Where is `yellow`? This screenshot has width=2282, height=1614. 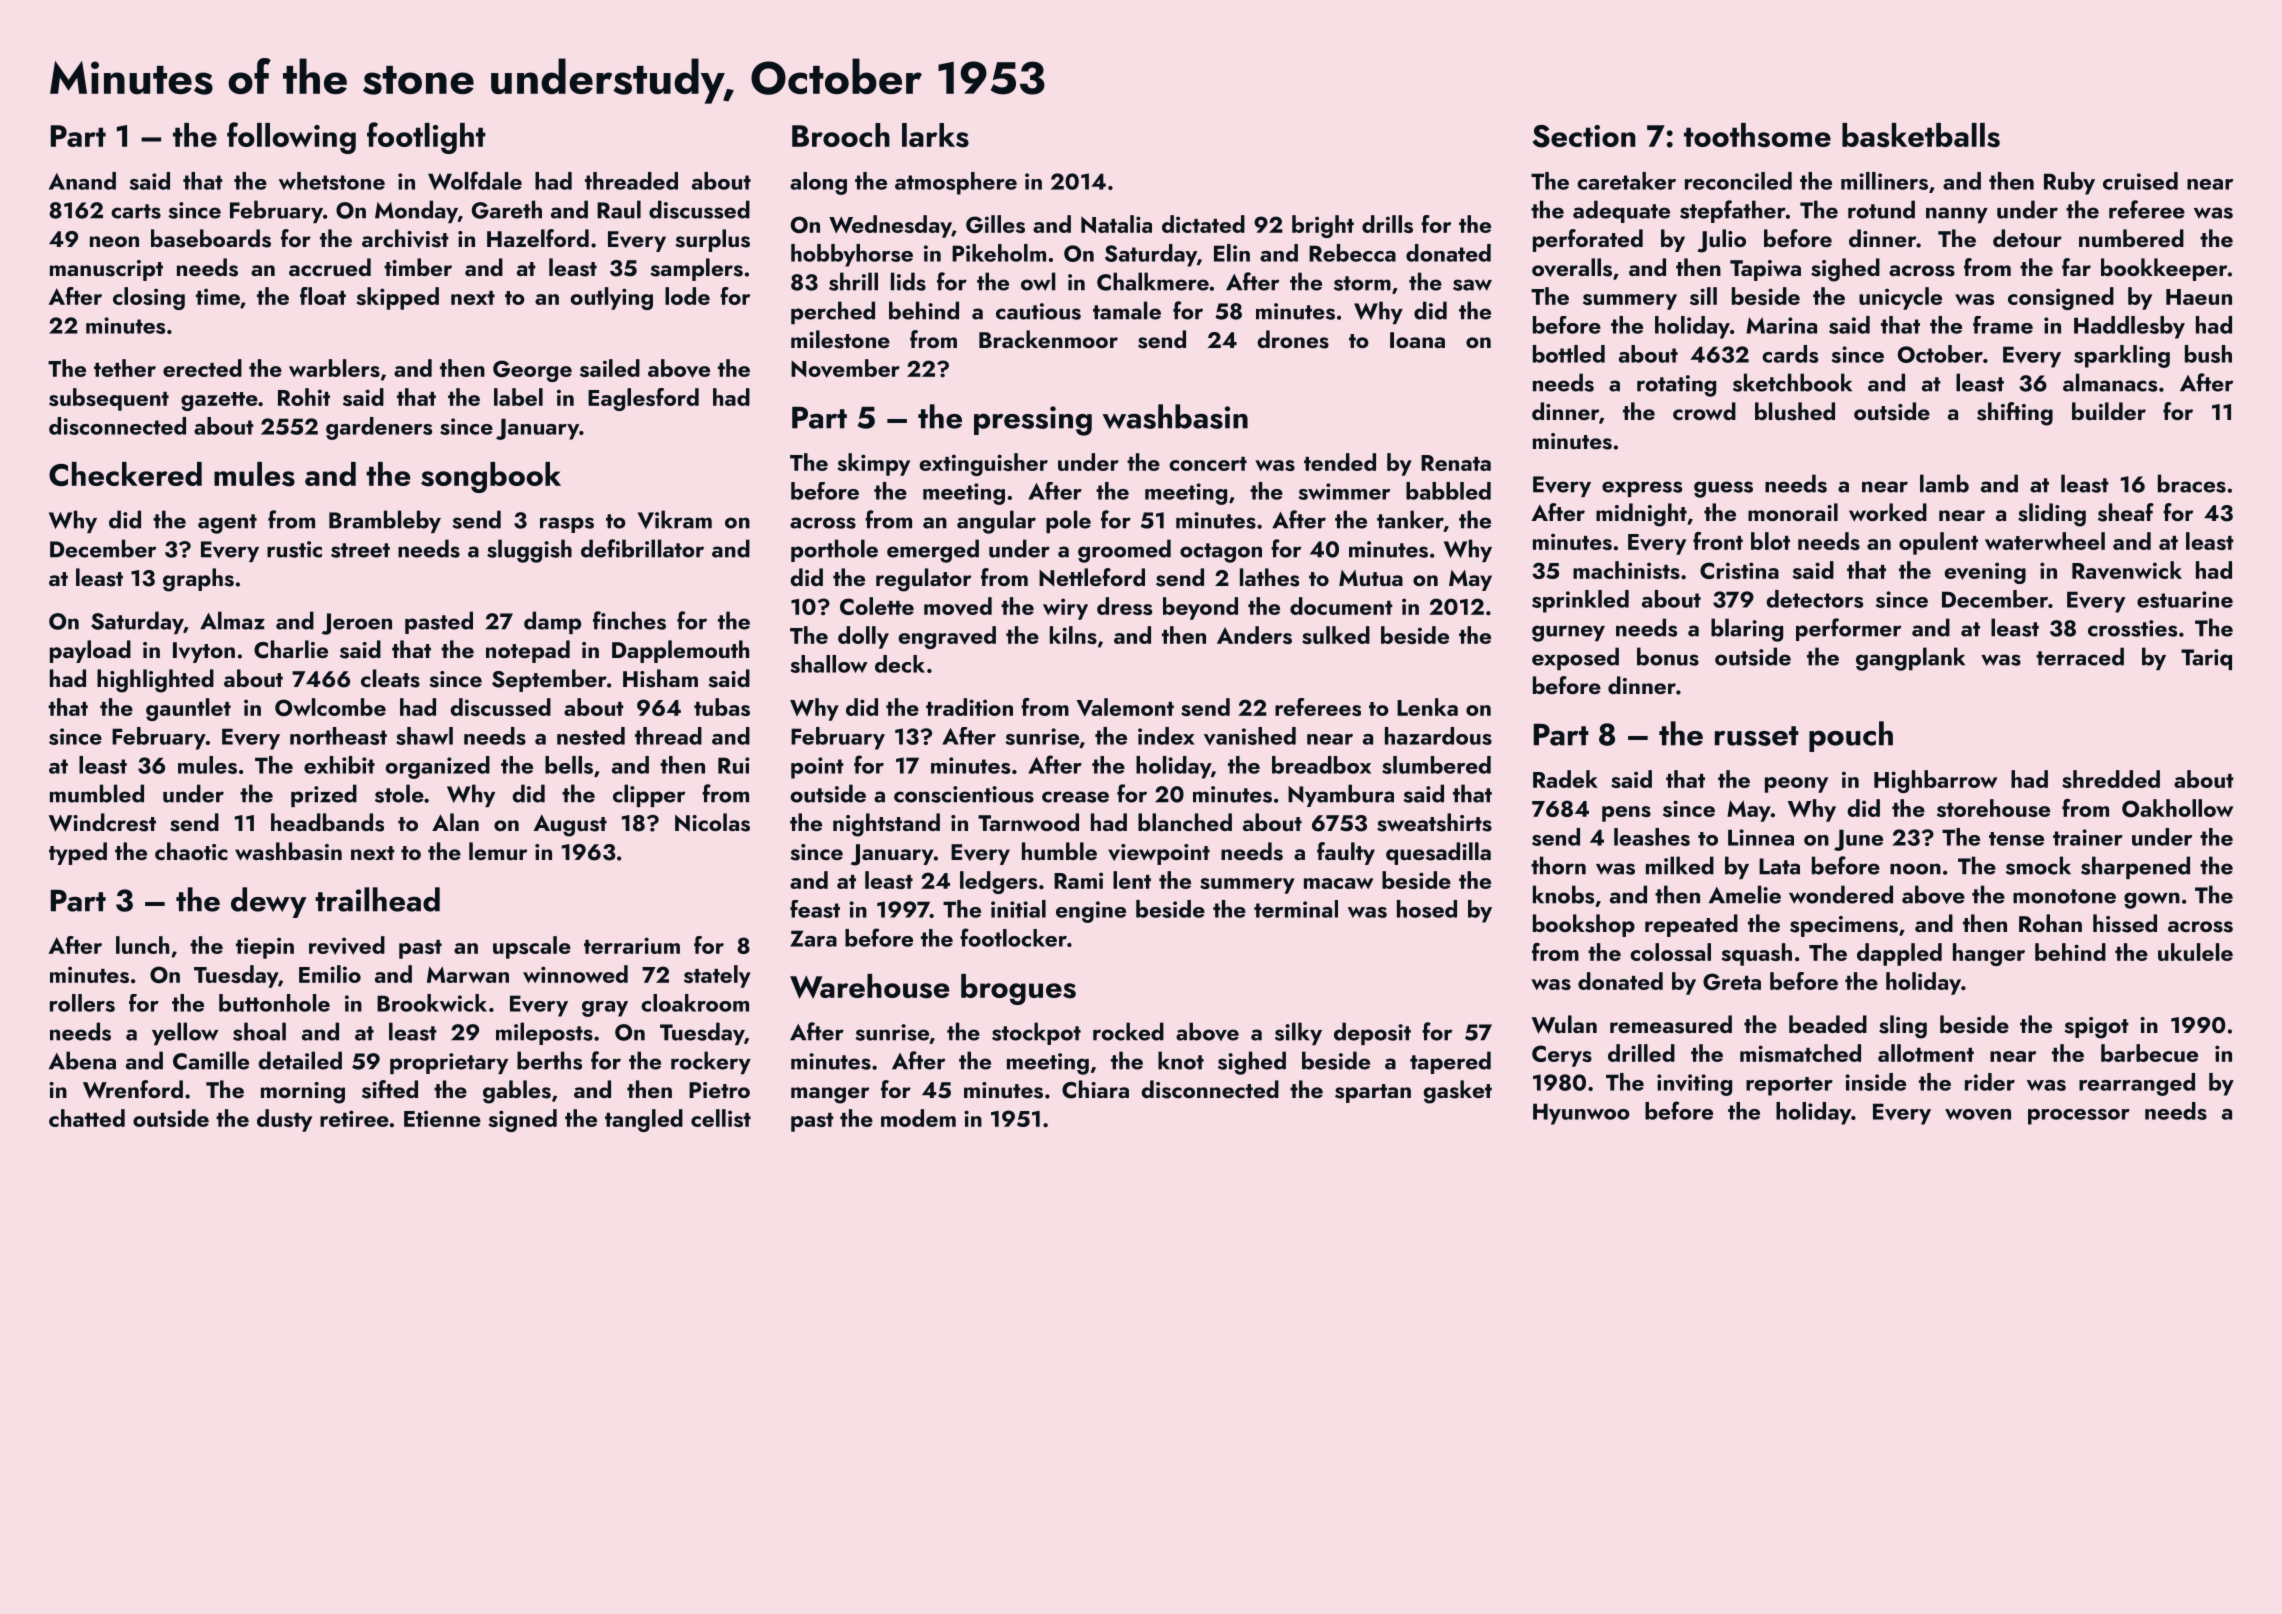 yellow is located at coordinates (185, 1033).
